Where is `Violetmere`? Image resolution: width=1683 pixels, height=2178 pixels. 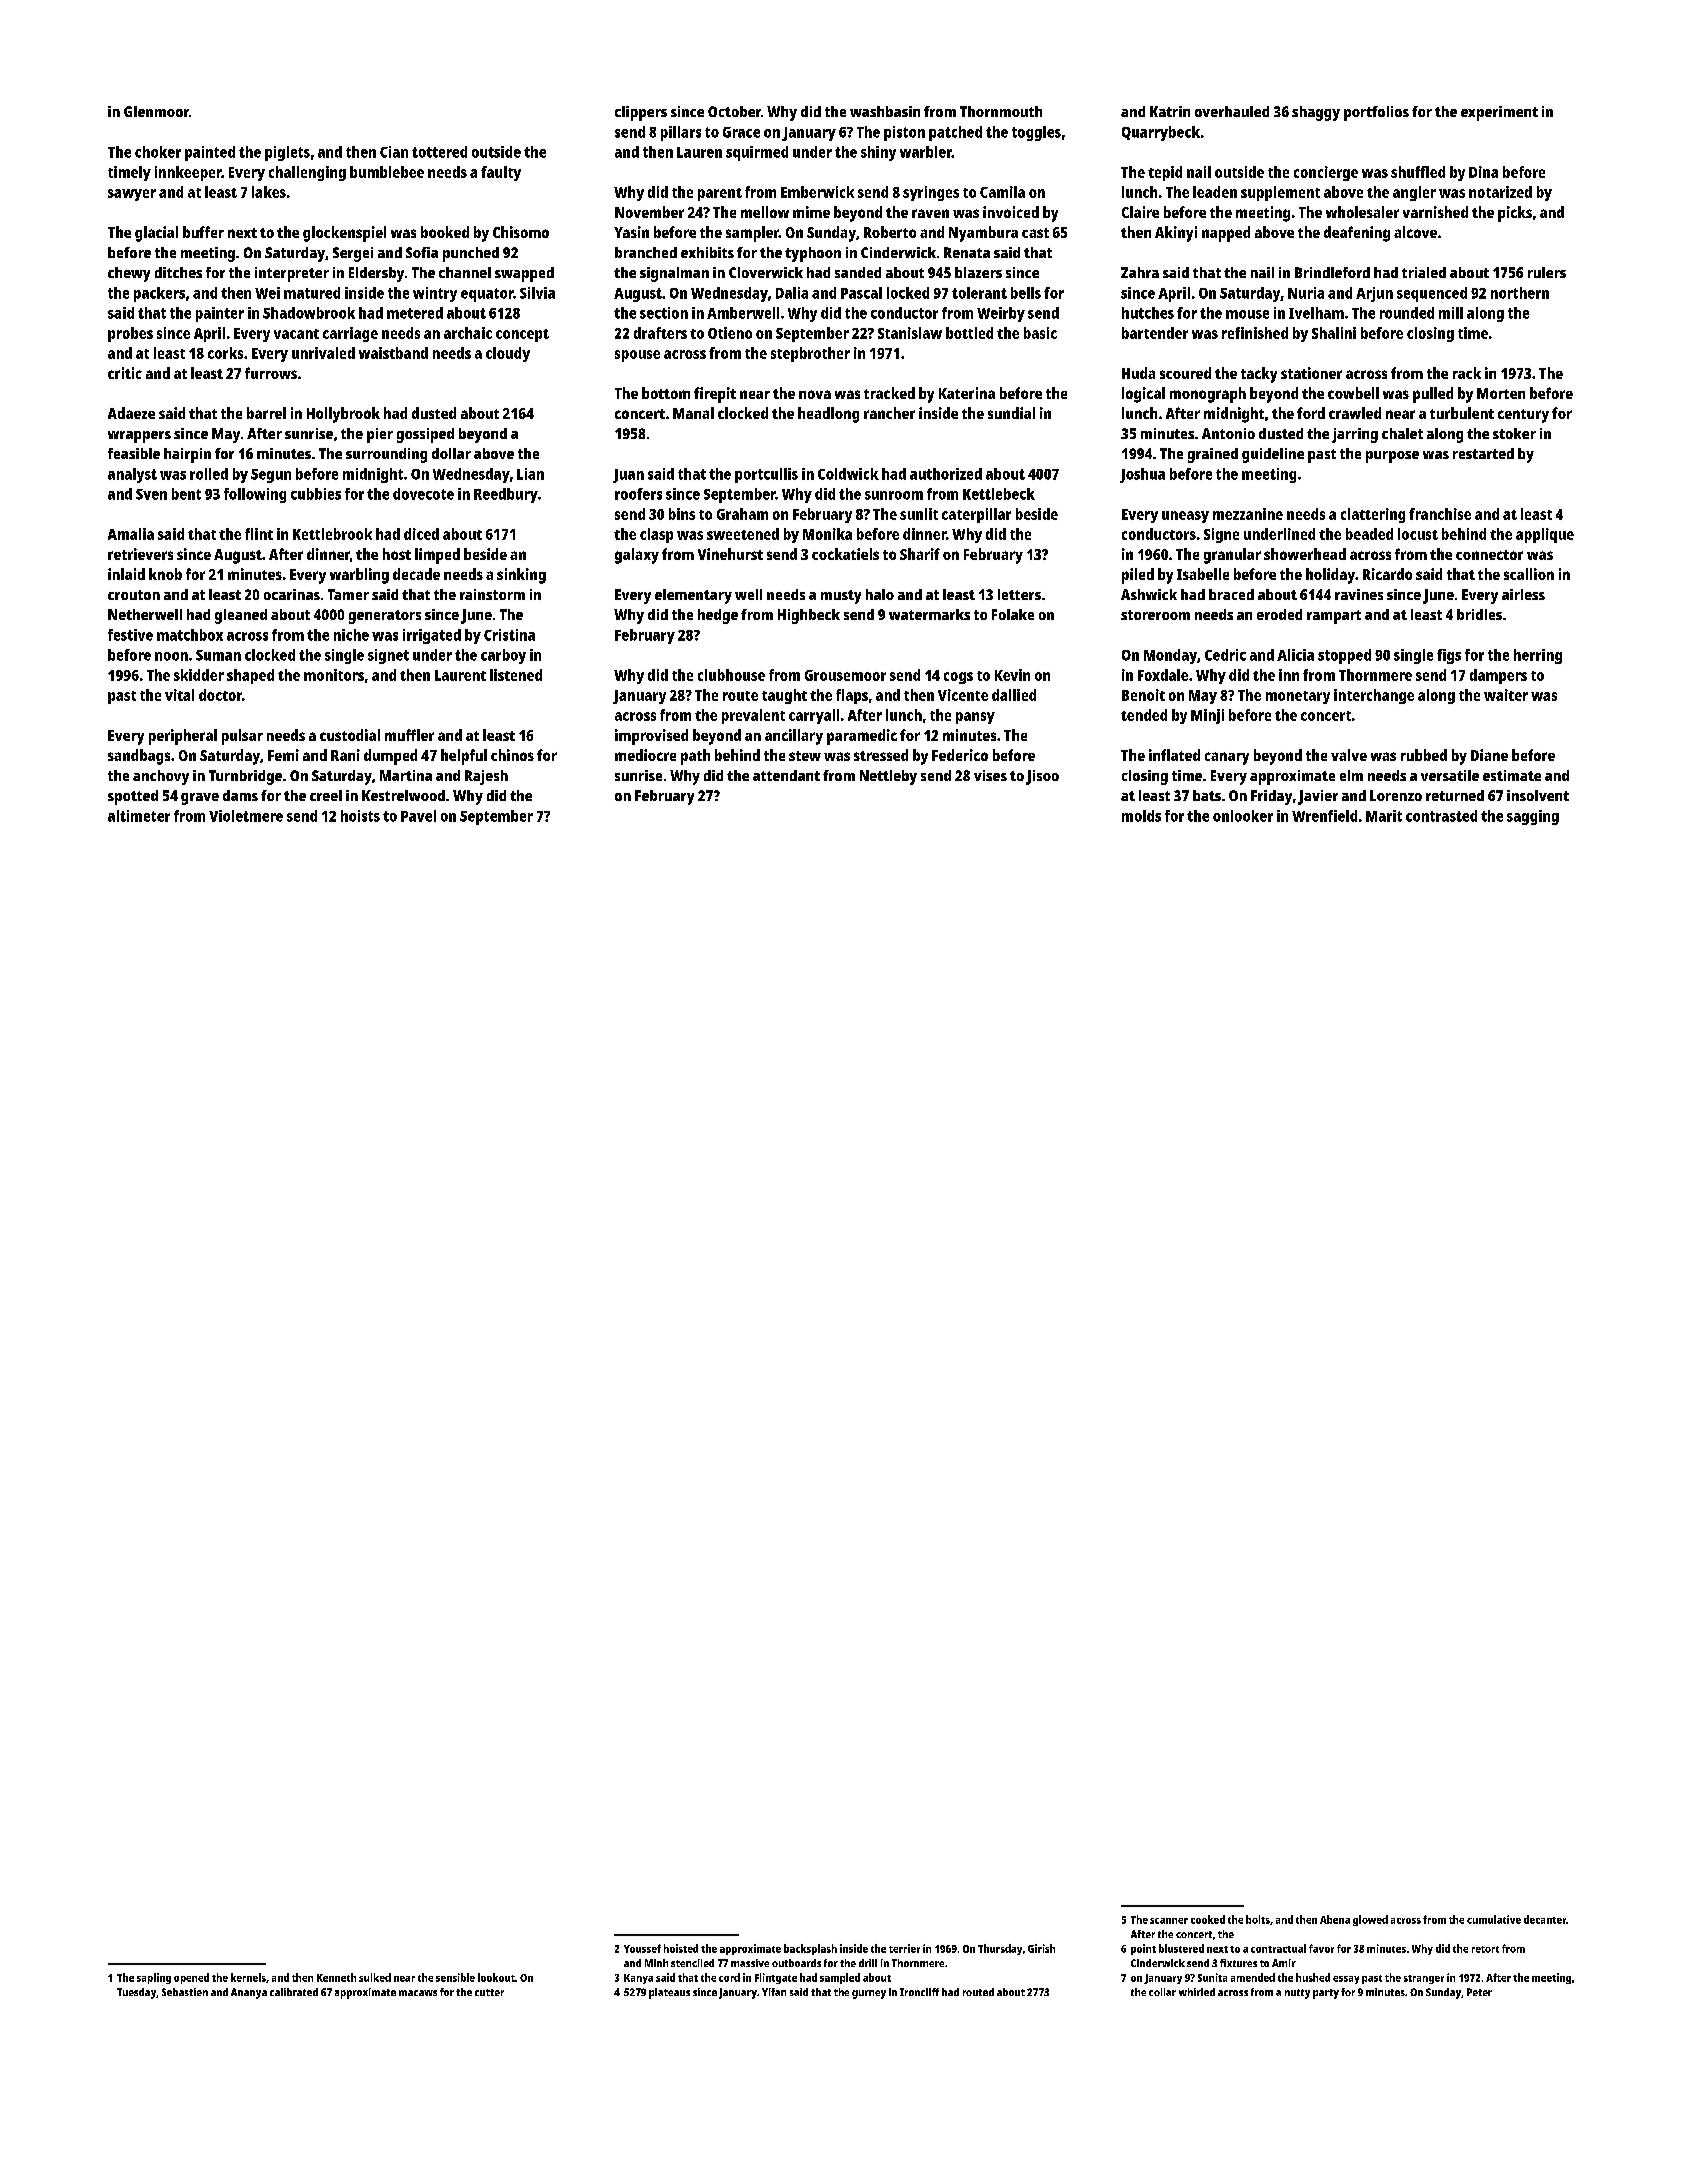
Violetmere is located at coordinates (246, 816).
